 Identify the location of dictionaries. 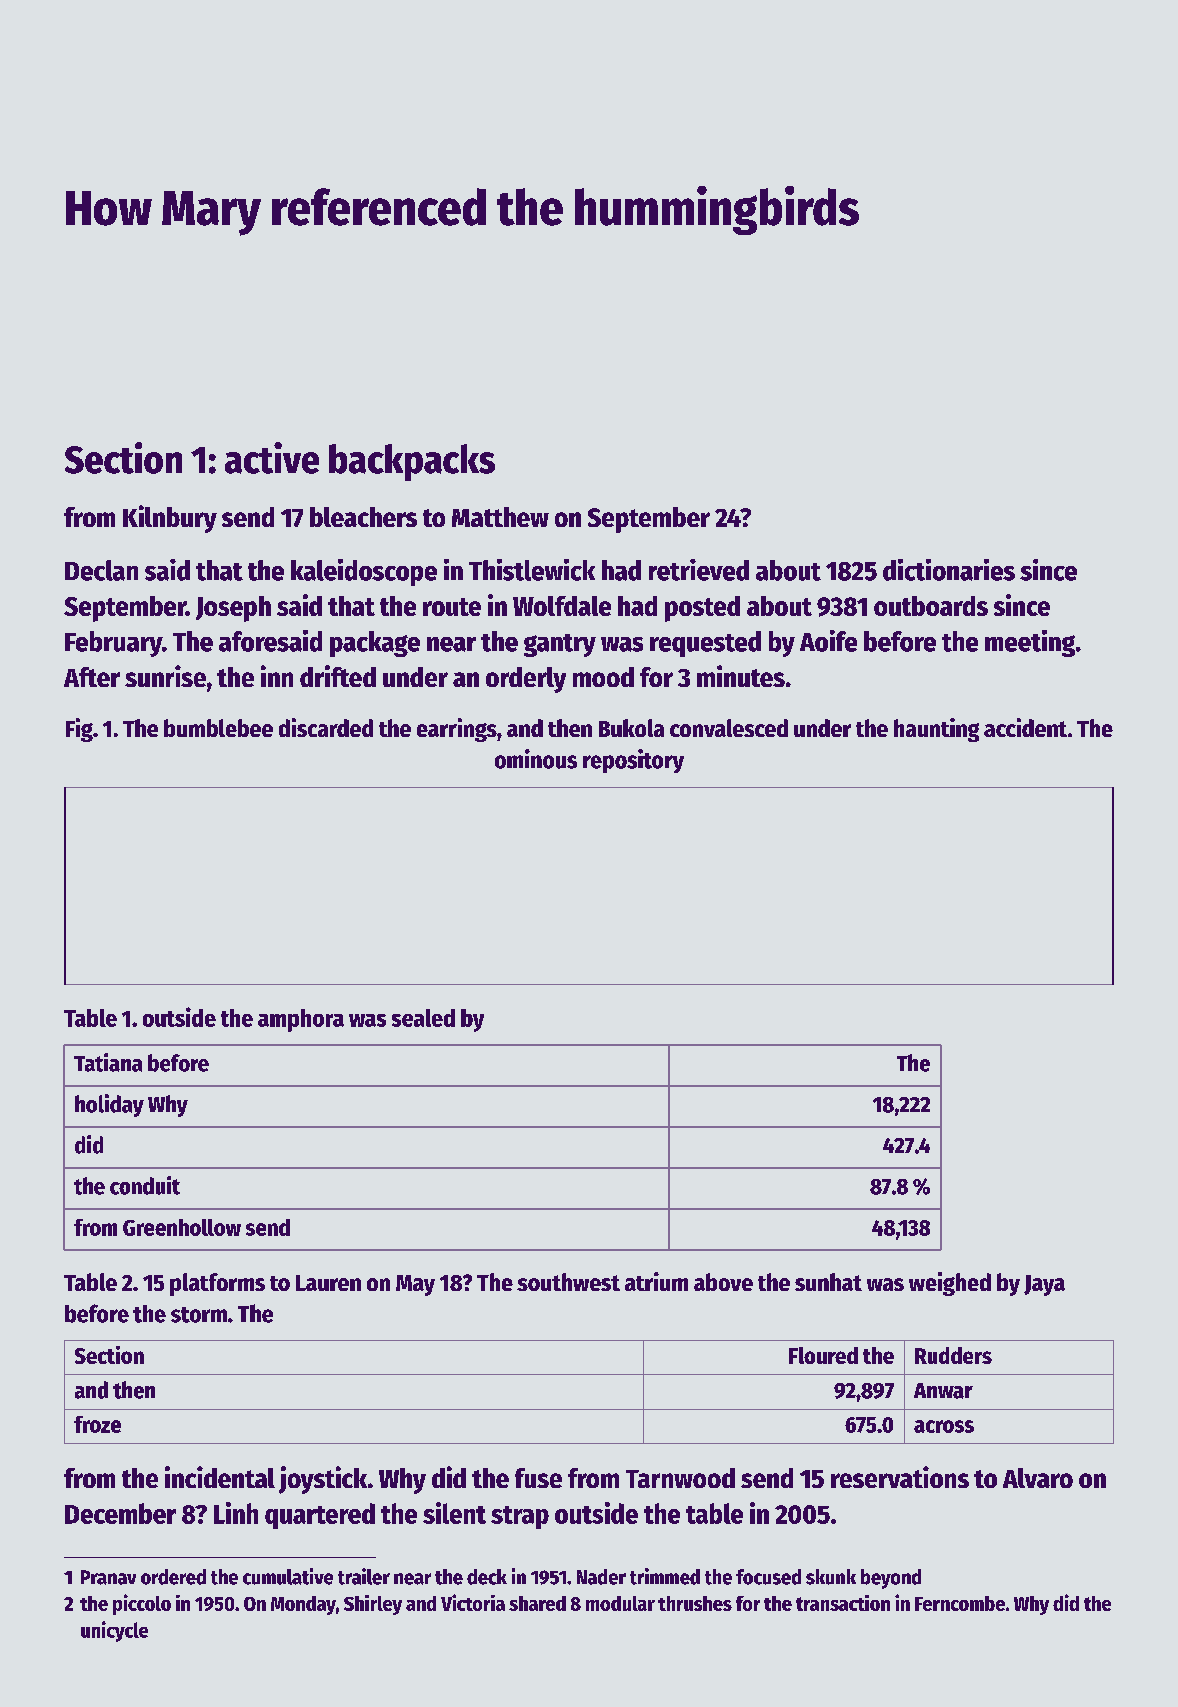
(949, 570).
